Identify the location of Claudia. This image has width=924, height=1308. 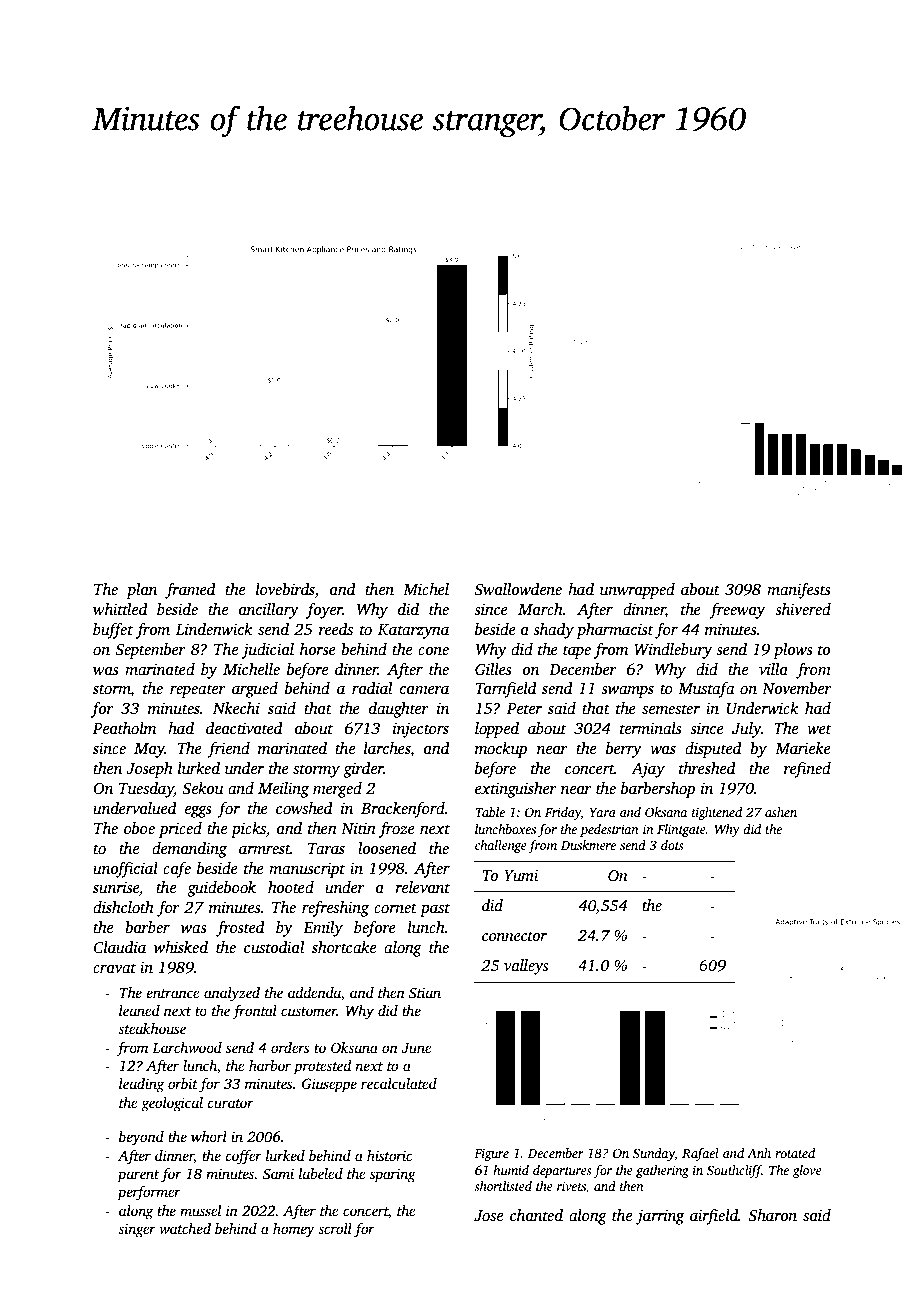
(119, 947).
